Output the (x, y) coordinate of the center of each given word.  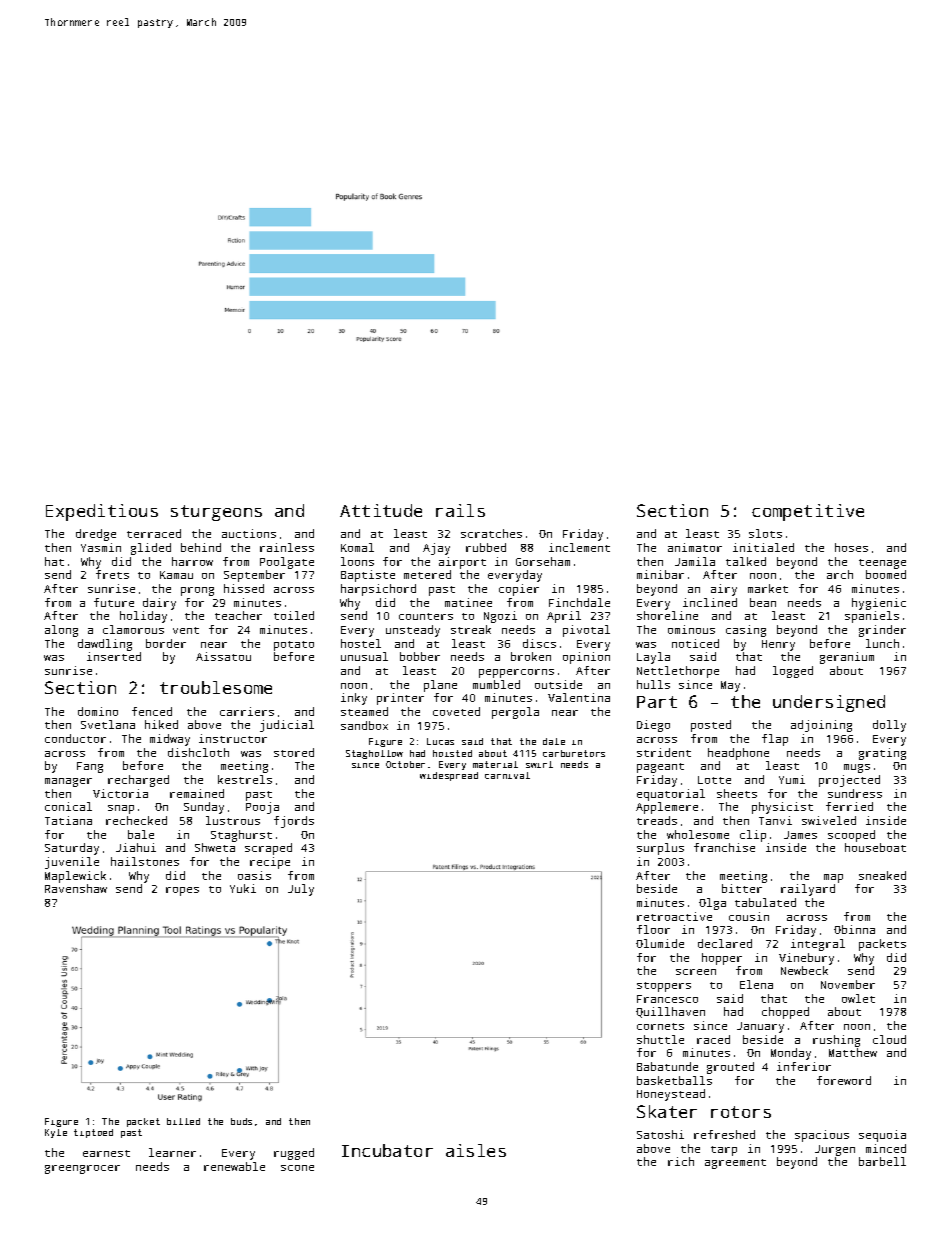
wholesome (698, 834)
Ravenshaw (76, 888)
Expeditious (102, 512)
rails (460, 510)
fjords (294, 822)
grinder (882, 631)
